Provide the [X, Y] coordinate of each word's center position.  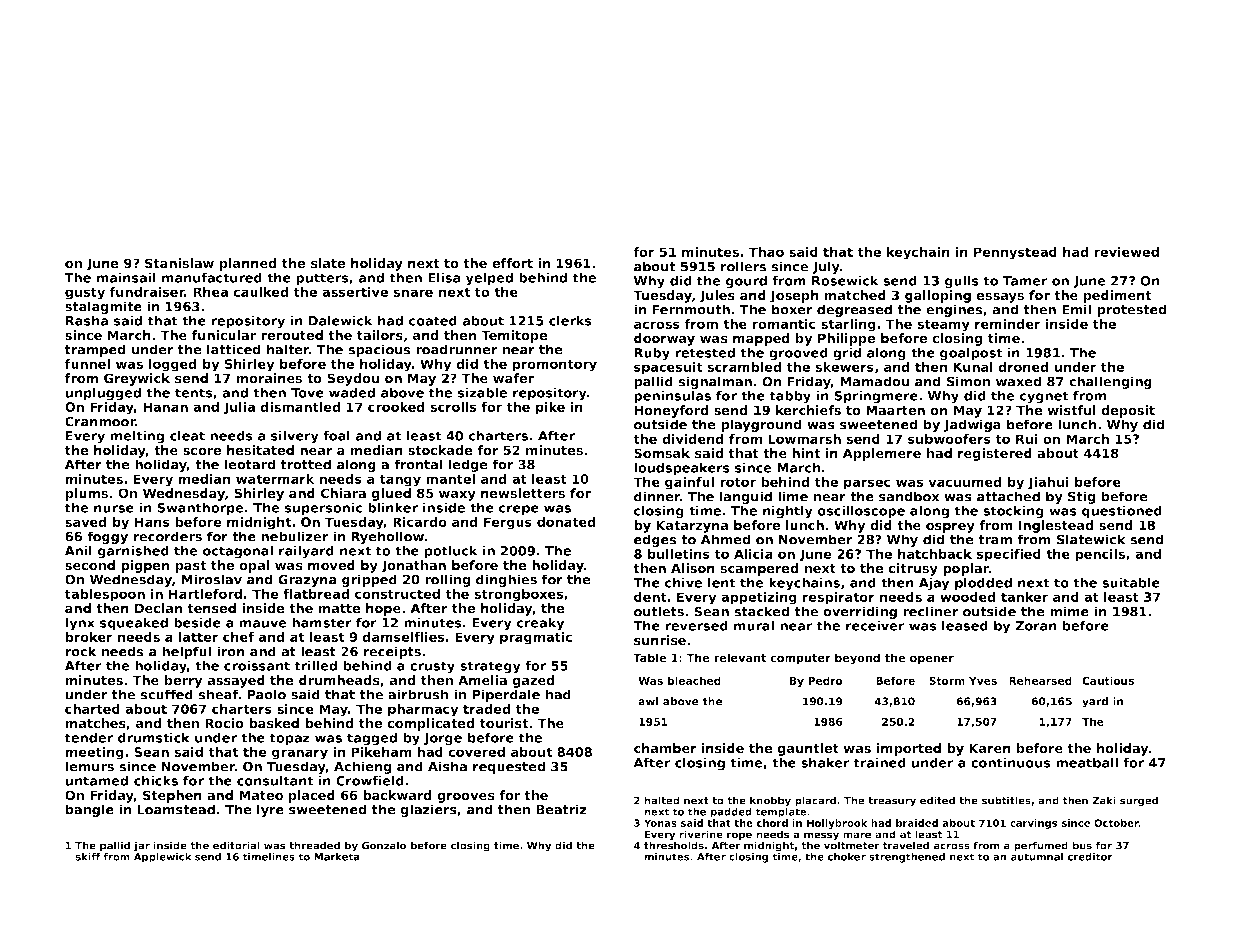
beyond [857, 659]
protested [1132, 310]
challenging [1110, 382]
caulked [260, 292]
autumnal [1037, 857]
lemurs [89, 766]
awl [648, 701]
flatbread [316, 594]
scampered [759, 569]
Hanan [165, 407]
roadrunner [457, 349]
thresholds [674, 845]
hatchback [935, 554]
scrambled [744, 367]
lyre [270, 810]
